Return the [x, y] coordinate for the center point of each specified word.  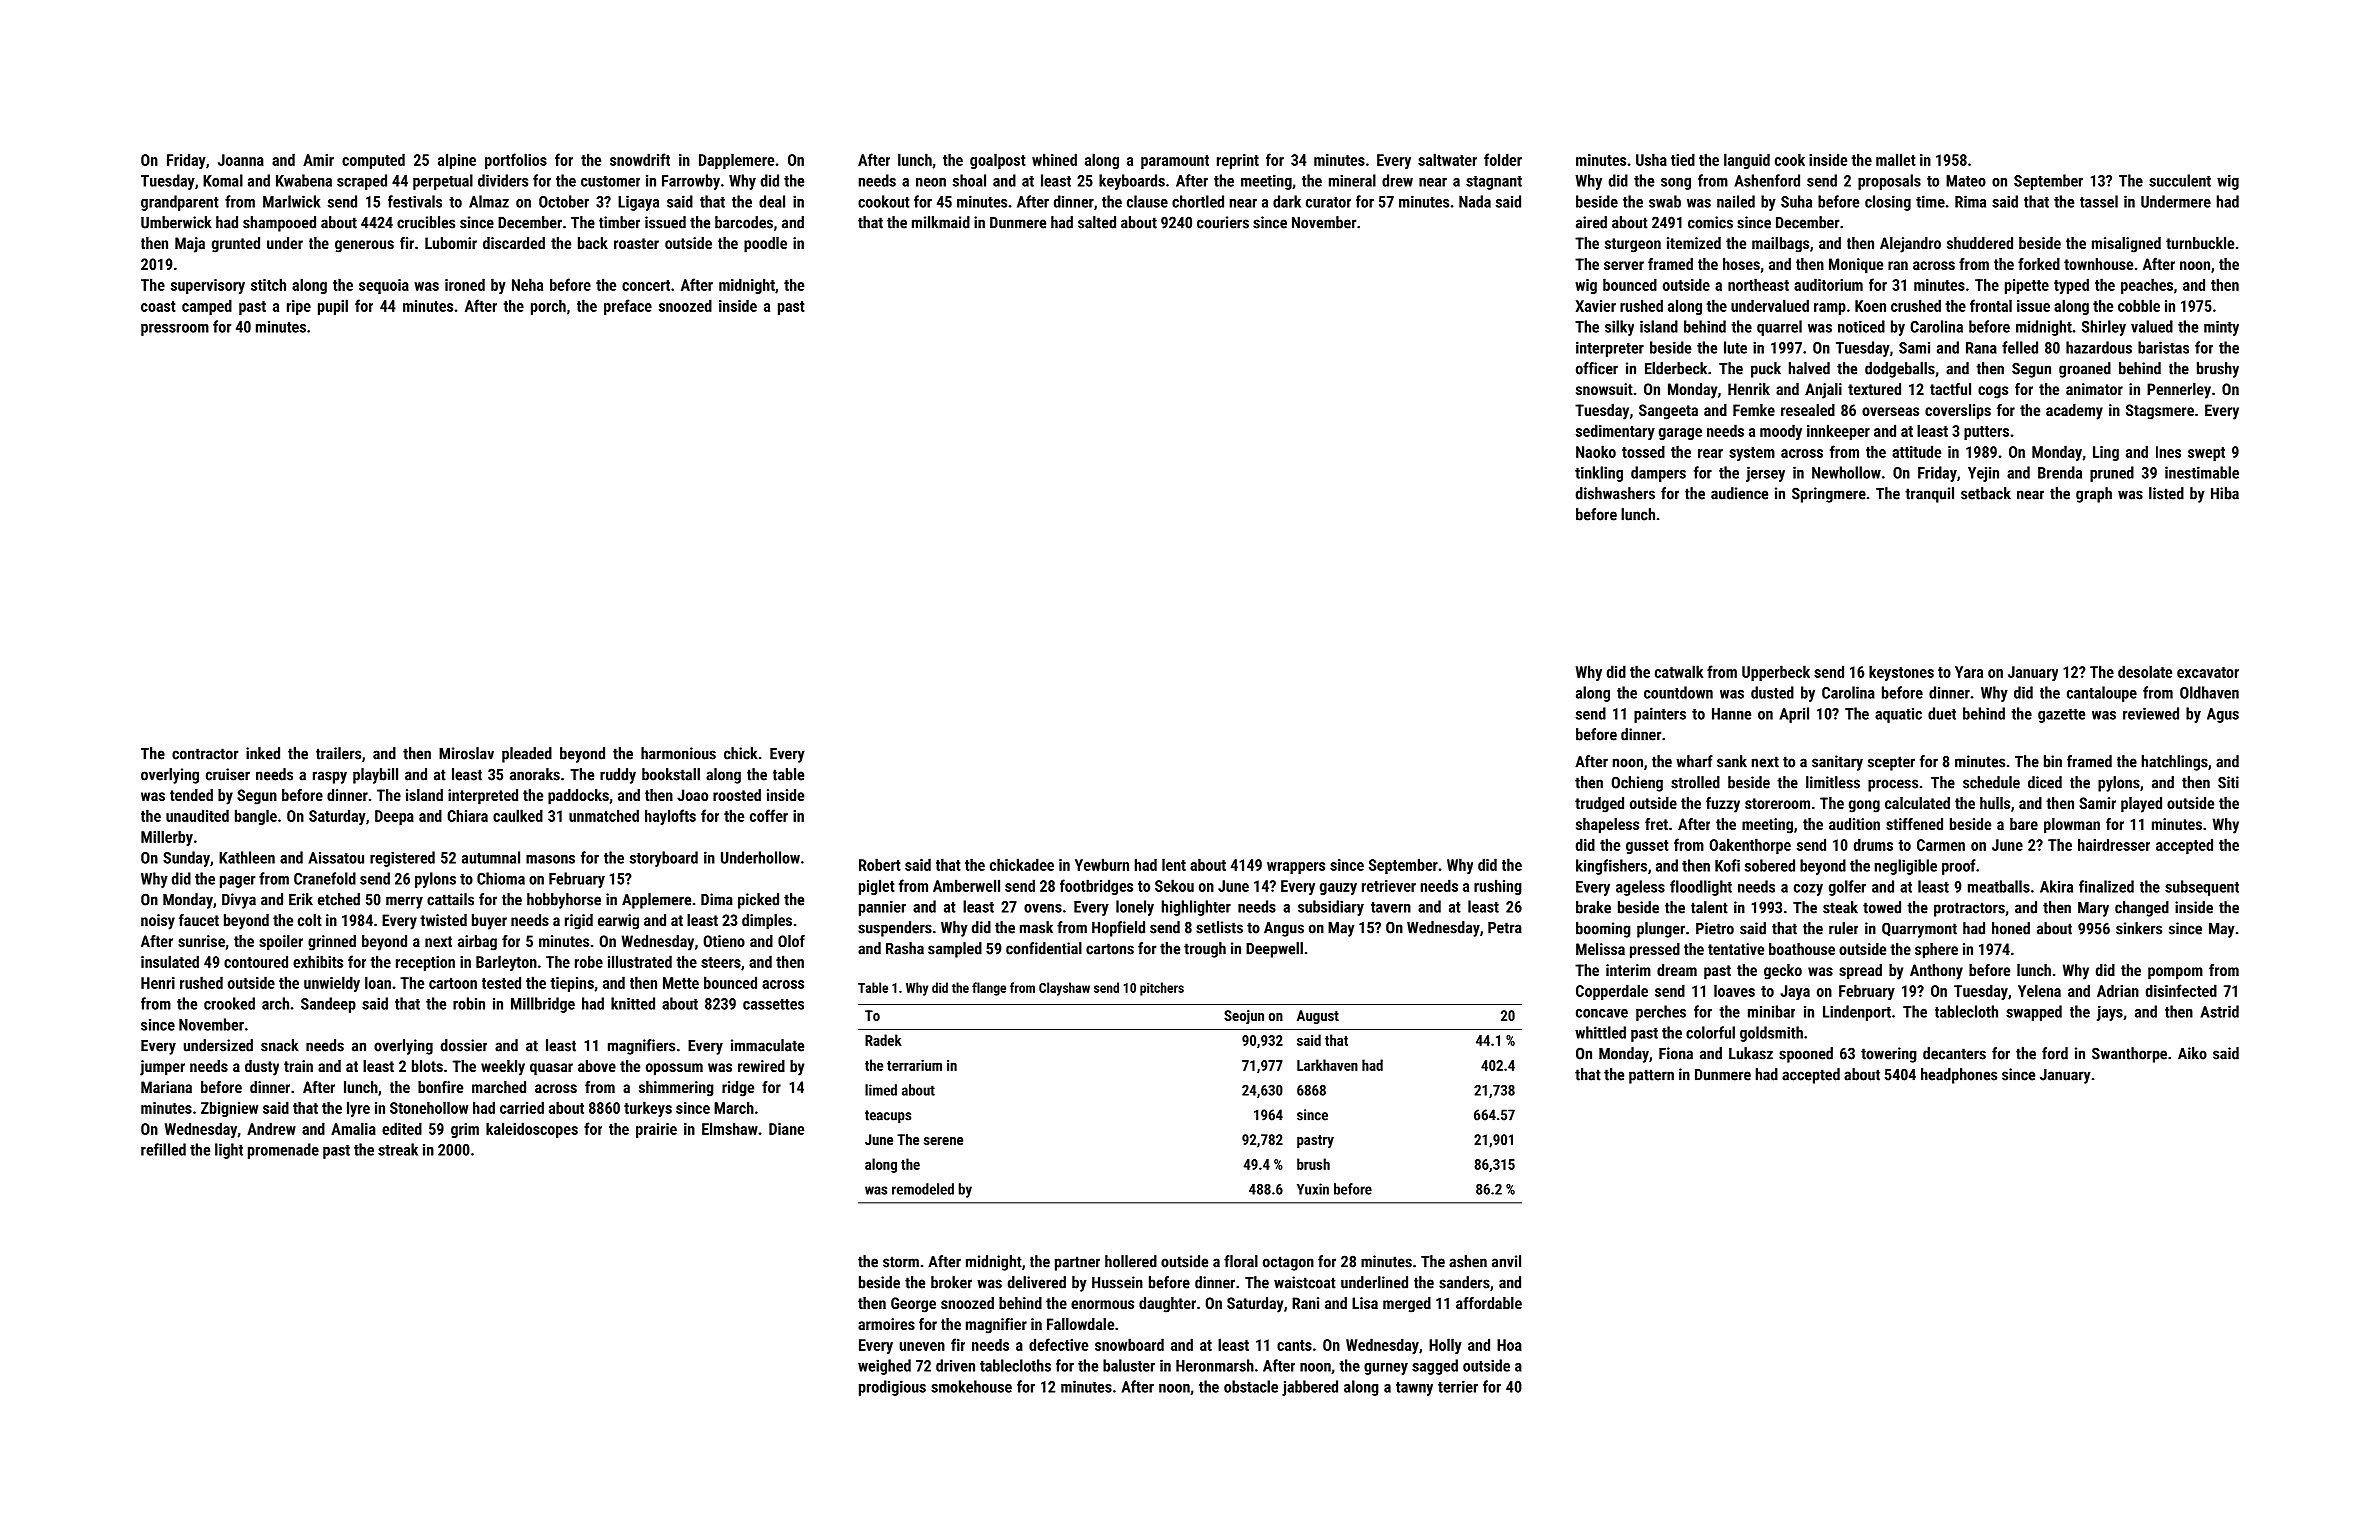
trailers [338, 753]
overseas [1890, 411]
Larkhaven [1327, 1065]
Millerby [167, 838]
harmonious [678, 753]
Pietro [1715, 928]
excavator [2208, 672]
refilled [163, 1149]
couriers [1223, 222]
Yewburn [1102, 864]
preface [628, 307]
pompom [2175, 973]
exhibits [318, 961]
